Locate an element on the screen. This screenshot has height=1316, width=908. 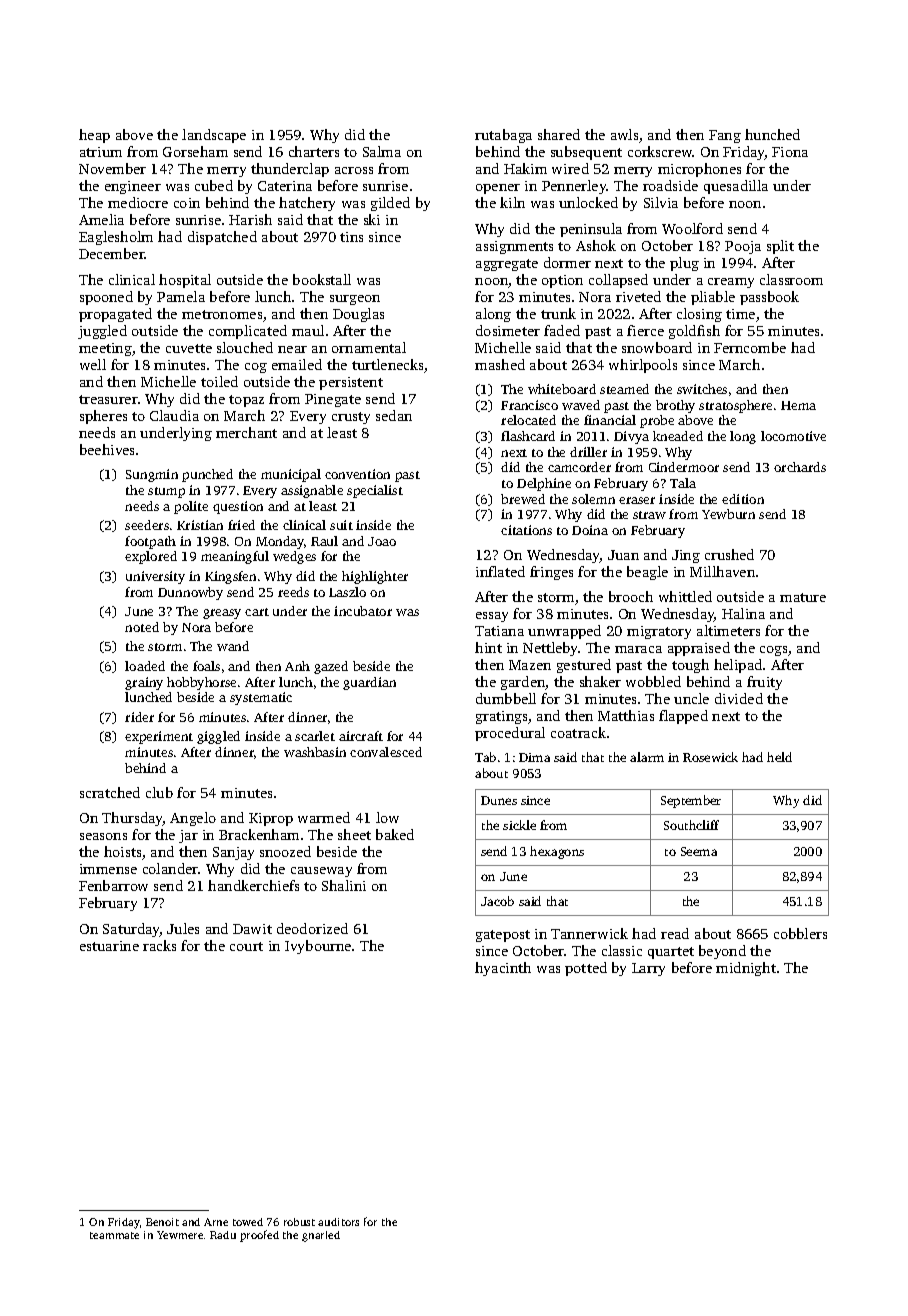
gatepost is located at coordinates (503, 936).
